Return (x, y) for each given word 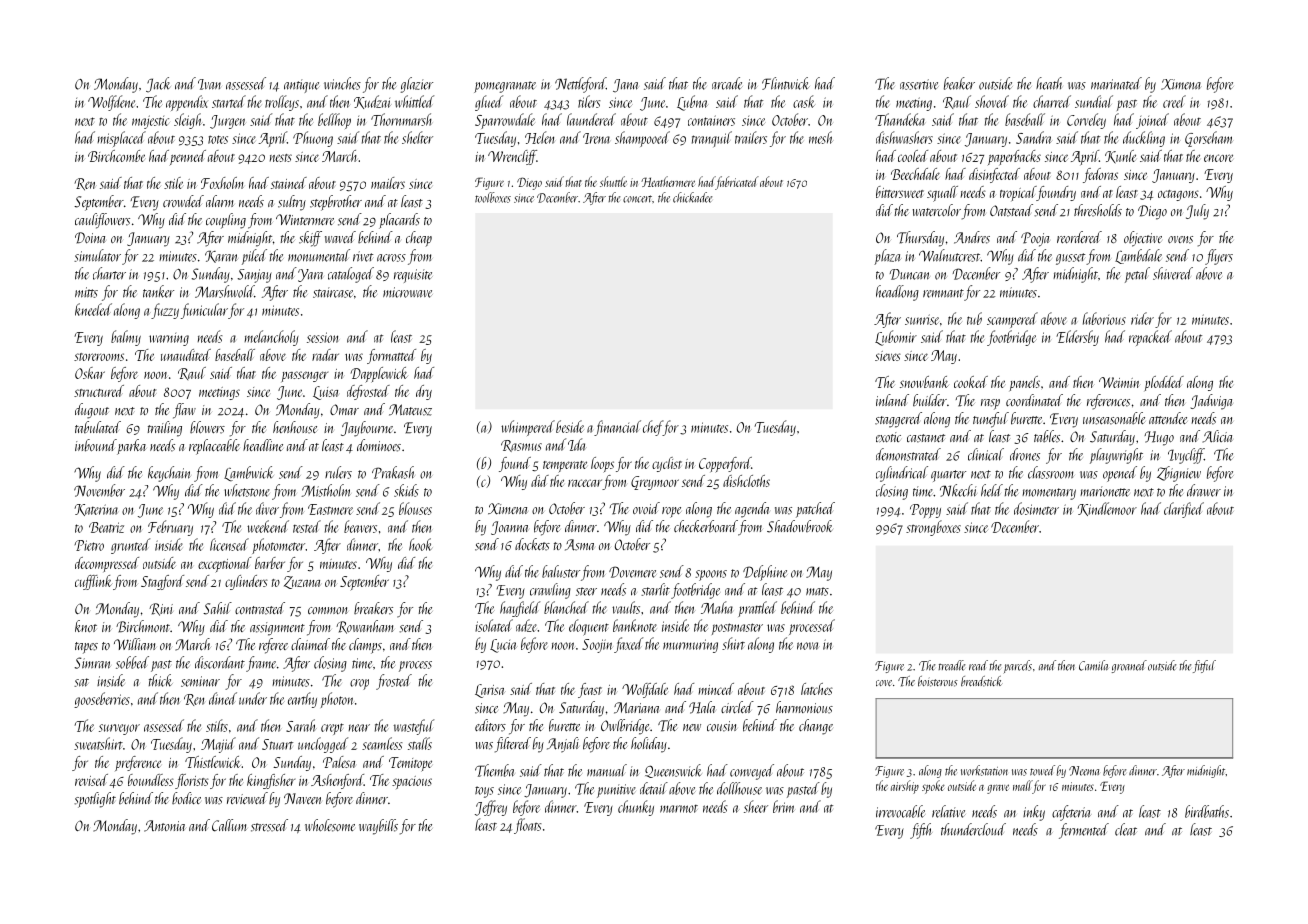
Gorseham (1208, 139)
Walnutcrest (949, 255)
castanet (926, 438)
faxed (628, 645)
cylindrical (902, 474)
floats (528, 826)
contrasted (260, 608)
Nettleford (580, 85)
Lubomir (896, 338)
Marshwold (224, 291)
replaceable (214, 447)
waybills (378, 827)
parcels (1018, 666)
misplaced (121, 139)
